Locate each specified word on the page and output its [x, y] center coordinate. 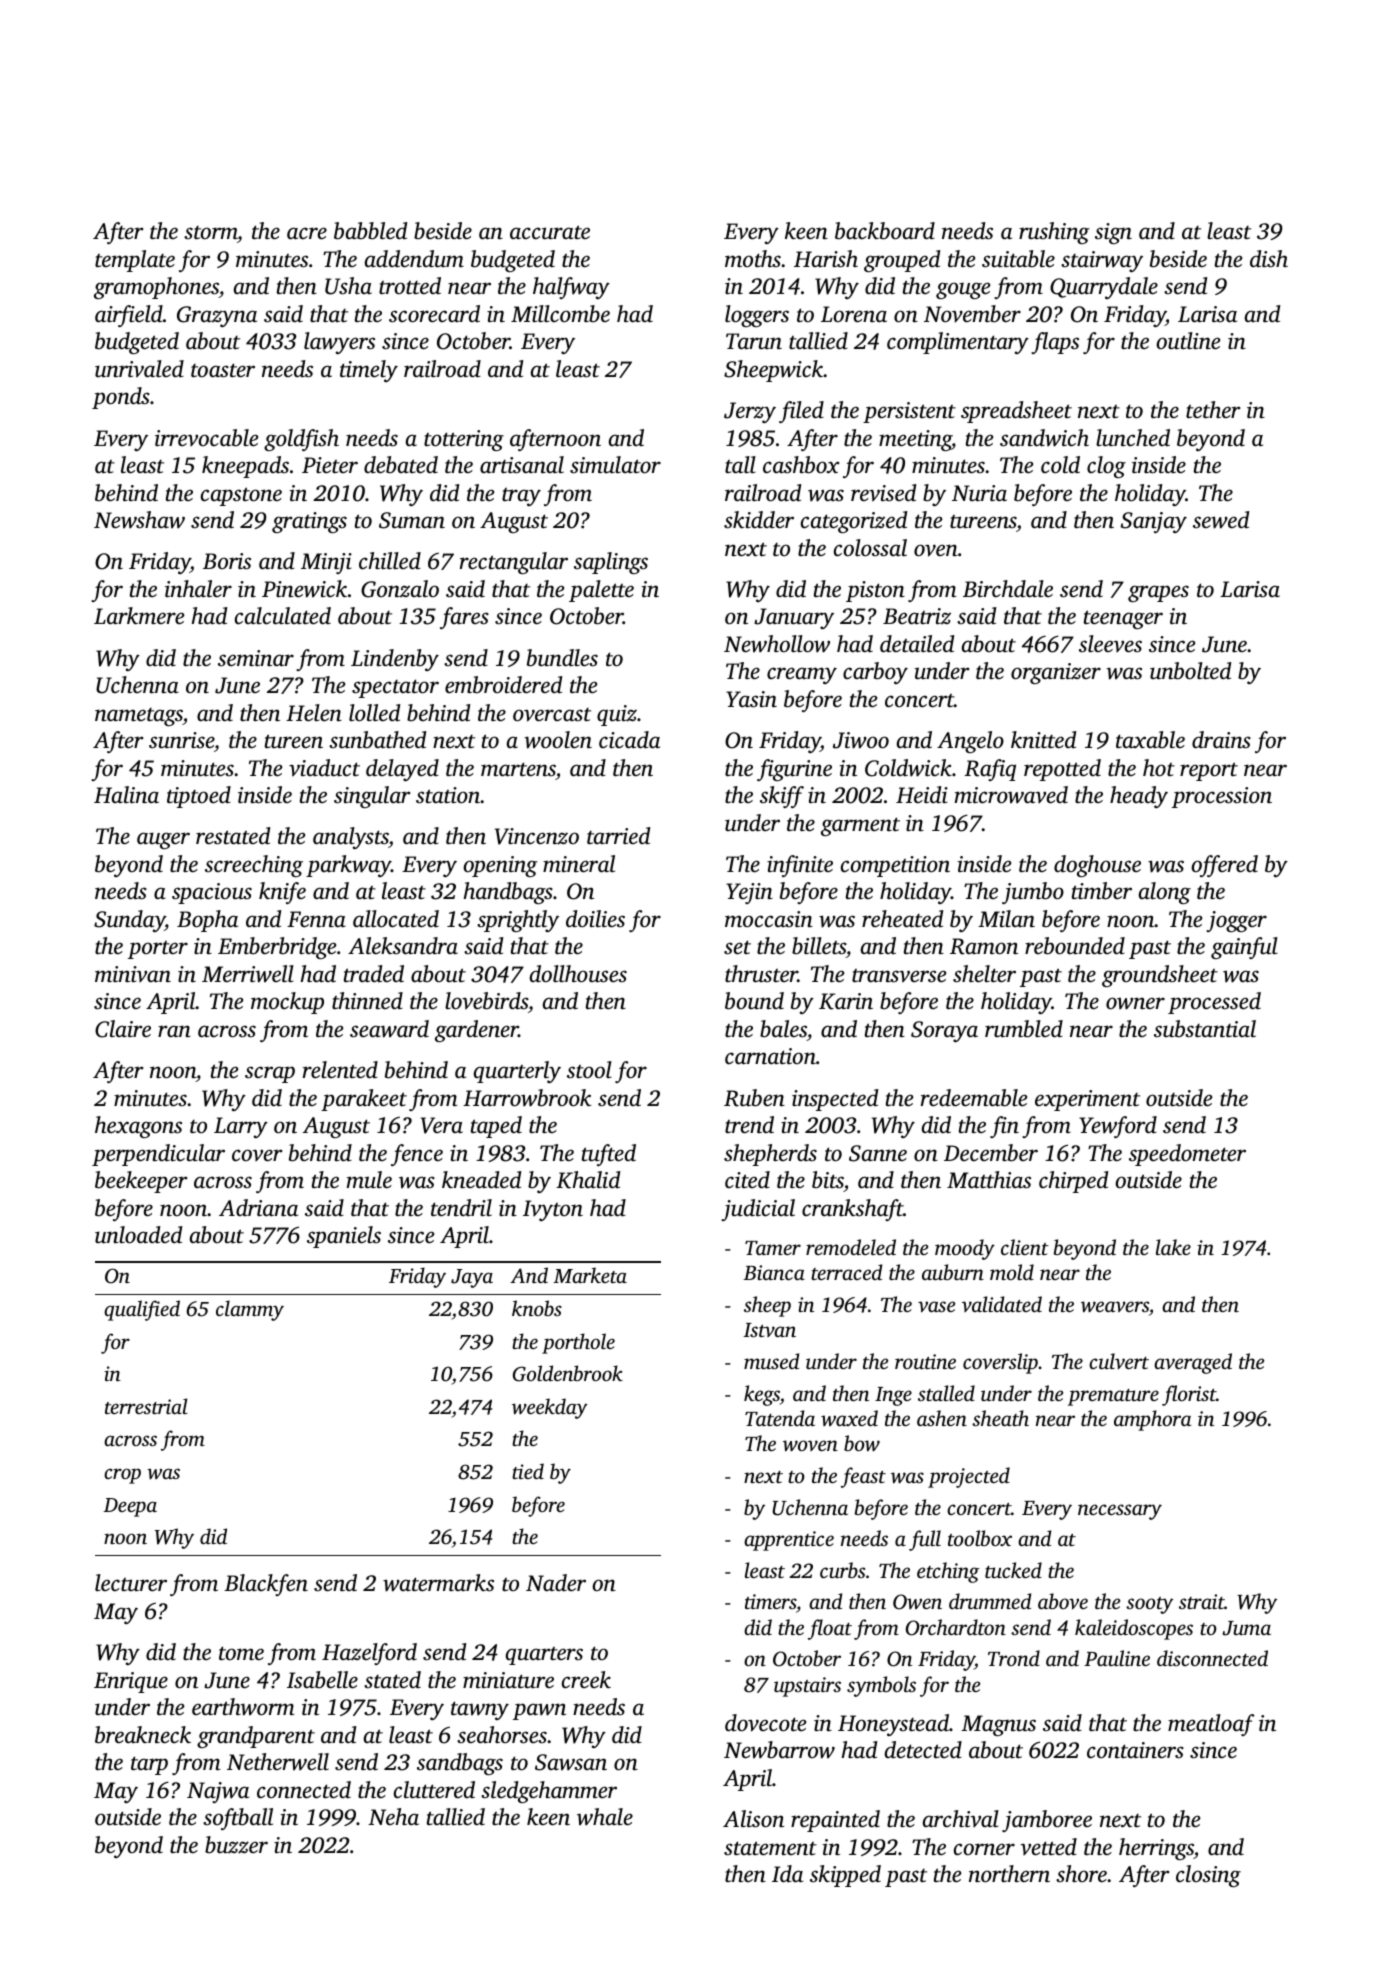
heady [1139, 797]
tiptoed [199, 797]
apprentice [789, 1541]
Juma [1246, 1628]
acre [307, 233]
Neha [393, 1816]
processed [1214, 1003]
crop [122, 1476]
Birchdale [1008, 589]
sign [1113, 233]
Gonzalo [400, 589]
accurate [550, 232]
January [794, 618]
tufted [609, 1155]
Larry [241, 1127]
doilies [595, 919]
